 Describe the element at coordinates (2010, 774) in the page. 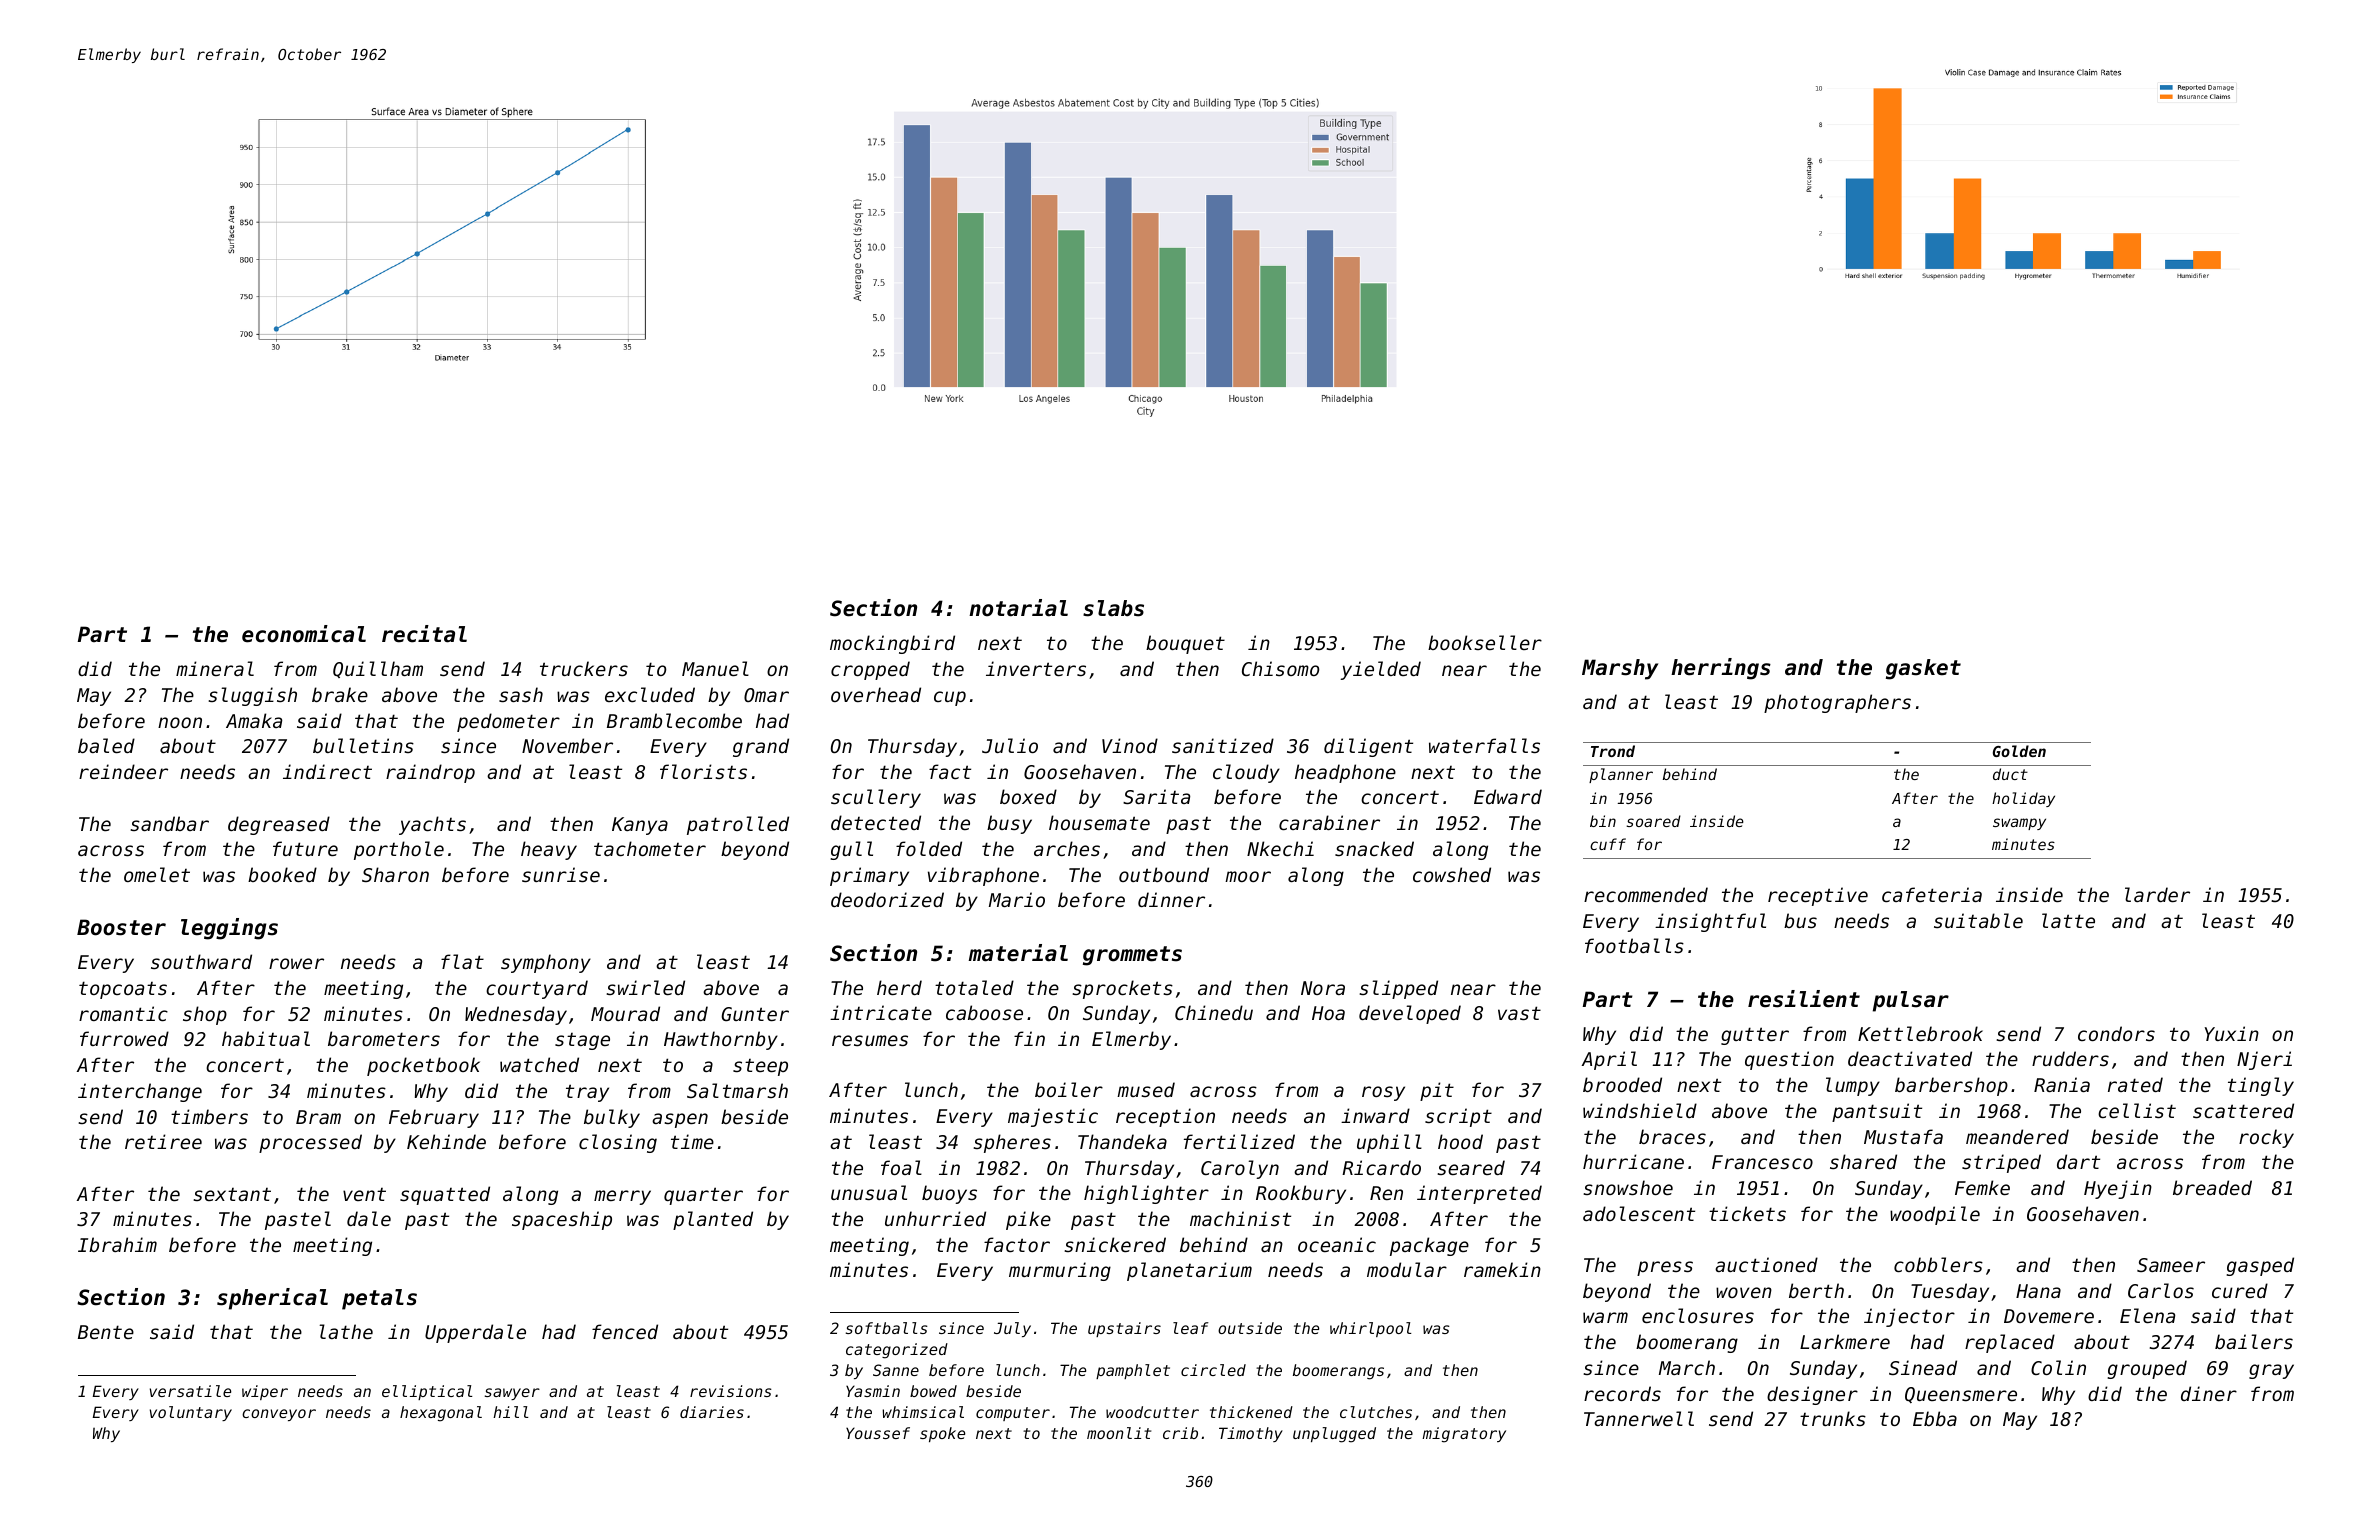

I see `duct` at that location.
